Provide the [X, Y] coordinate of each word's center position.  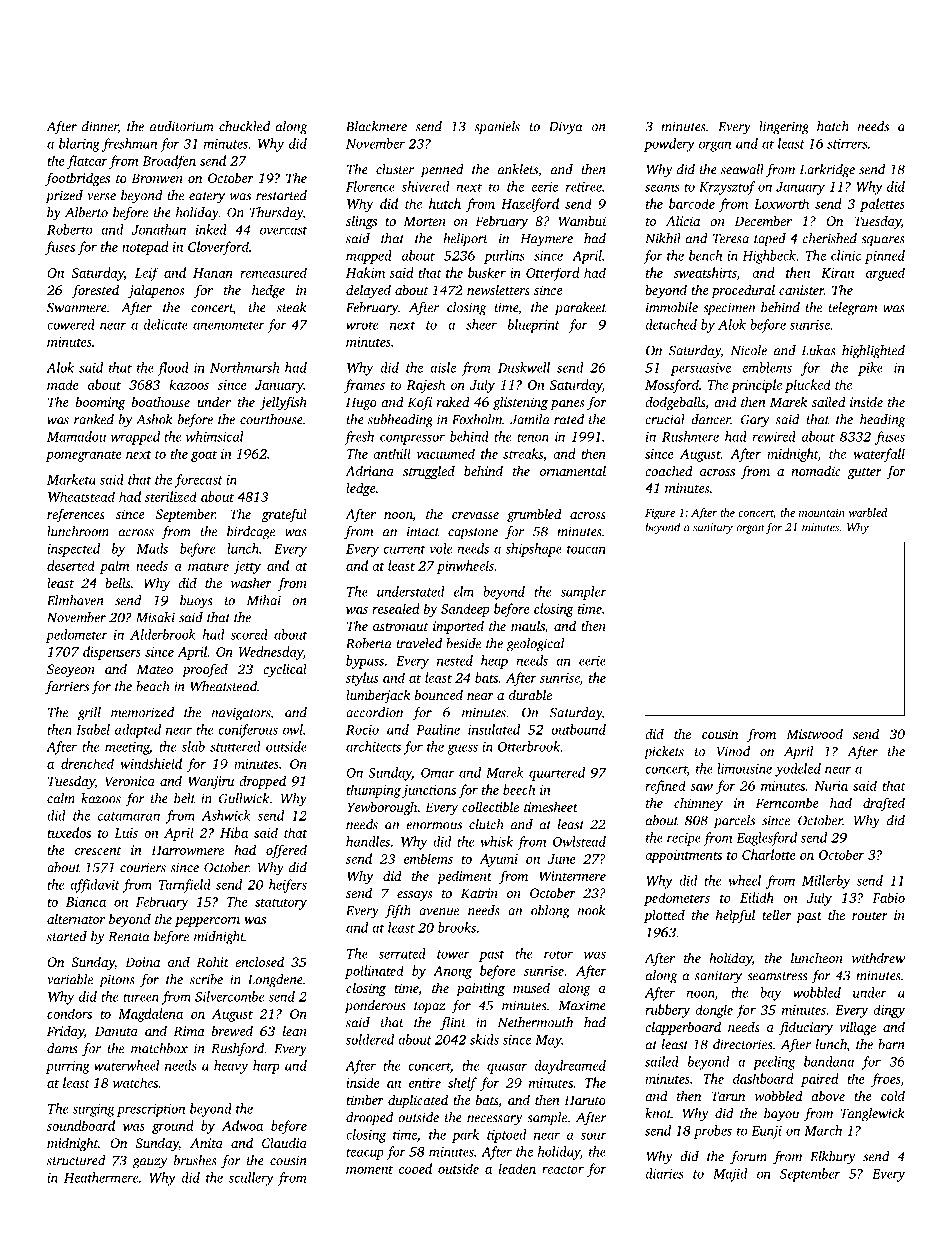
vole [441, 548]
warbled [868, 512]
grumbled [534, 515]
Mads [152, 548]
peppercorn [207, 922]
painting [480, 989]
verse [101, 197]
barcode [692, 203]
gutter [864, 473]
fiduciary [806, 1028]
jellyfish [283, 403]
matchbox [159, 1048]
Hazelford [530, 205]
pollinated [374, 972]
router [870, 916]
